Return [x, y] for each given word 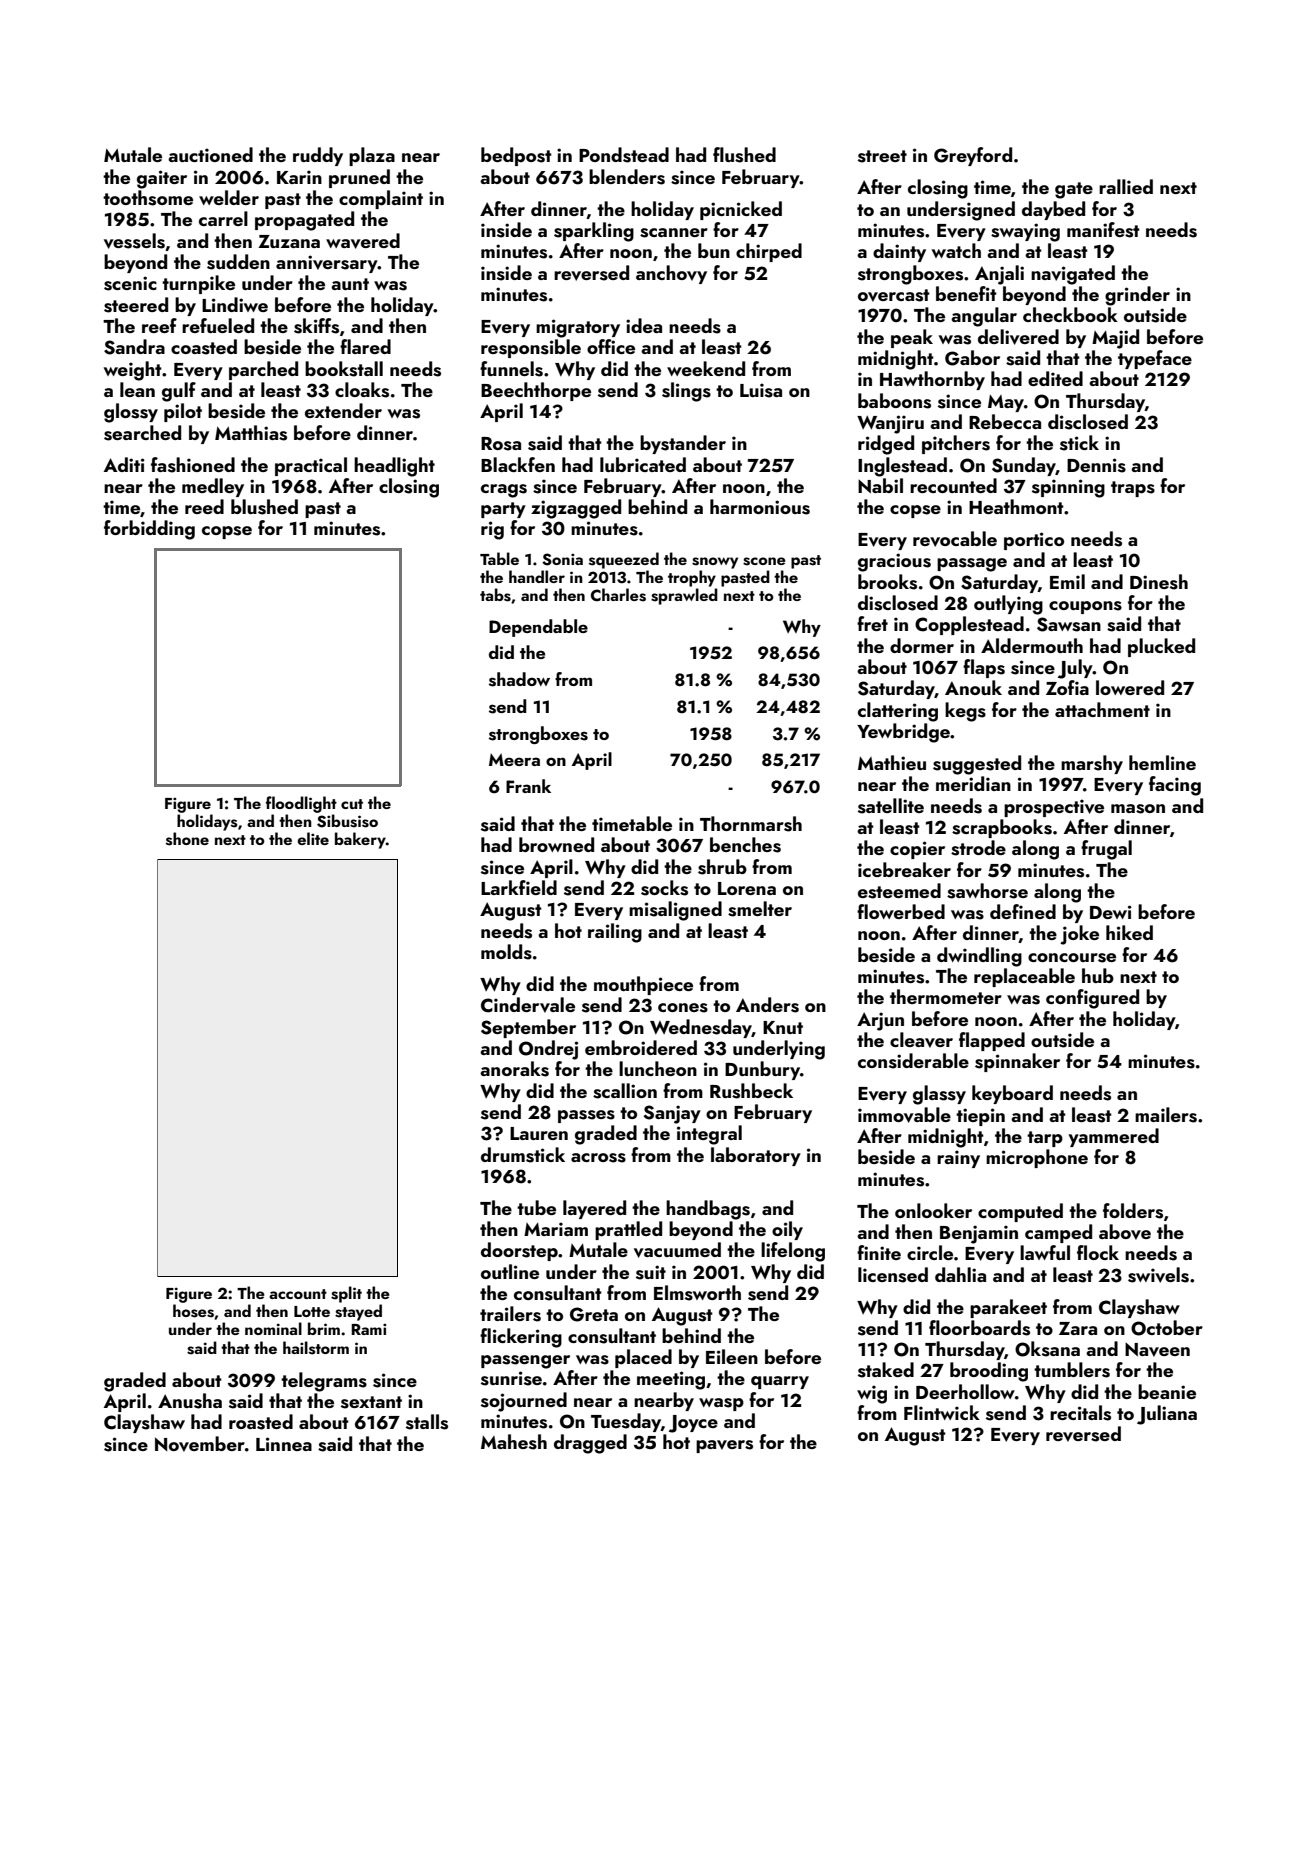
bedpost [516, 156]
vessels [134, 241]
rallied [1126, 186]
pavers [724, 1446]
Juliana [1167, 1415]
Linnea [284, 1444]
